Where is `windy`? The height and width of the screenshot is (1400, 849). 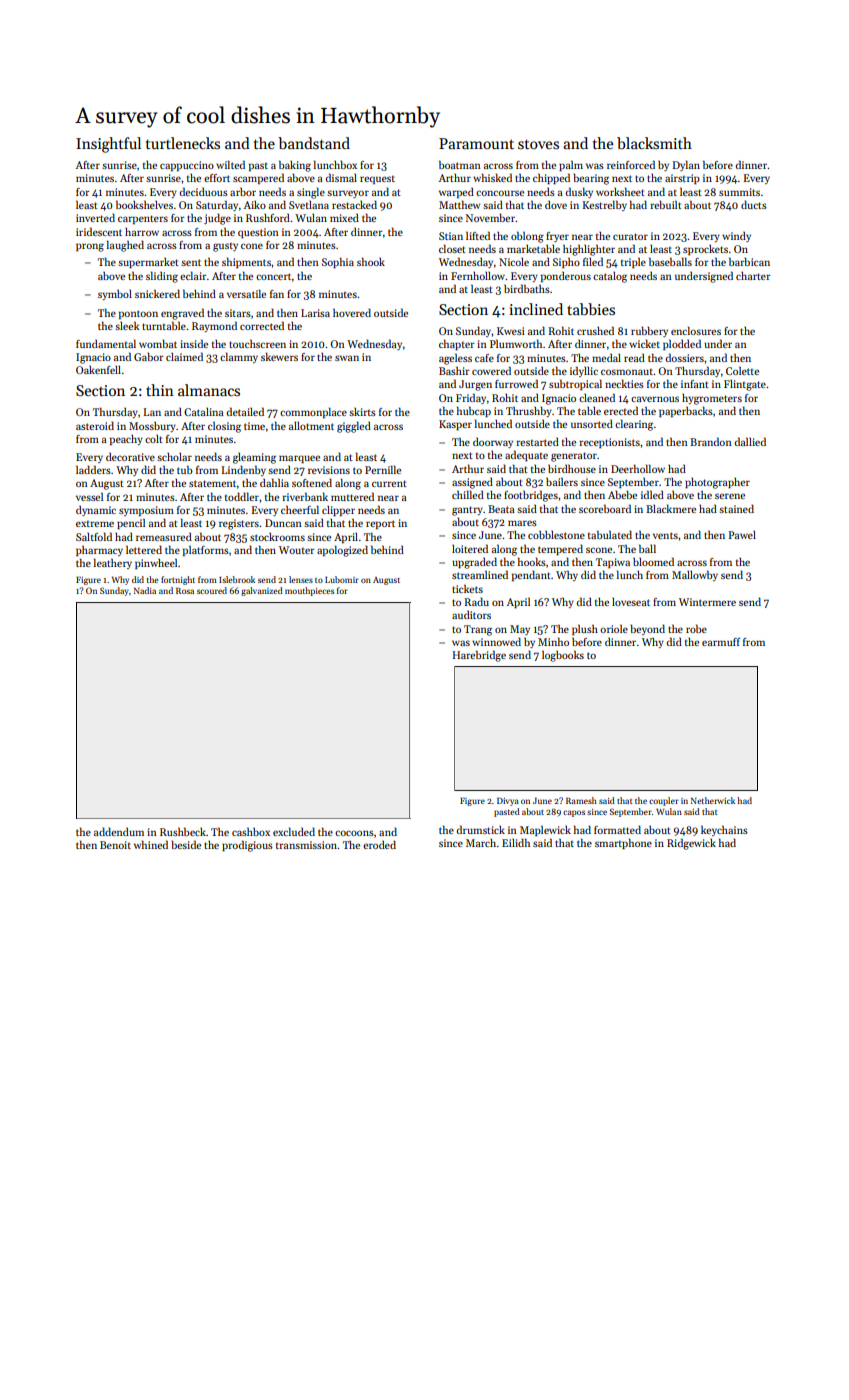 windy is located at coordinates (736, 236).
